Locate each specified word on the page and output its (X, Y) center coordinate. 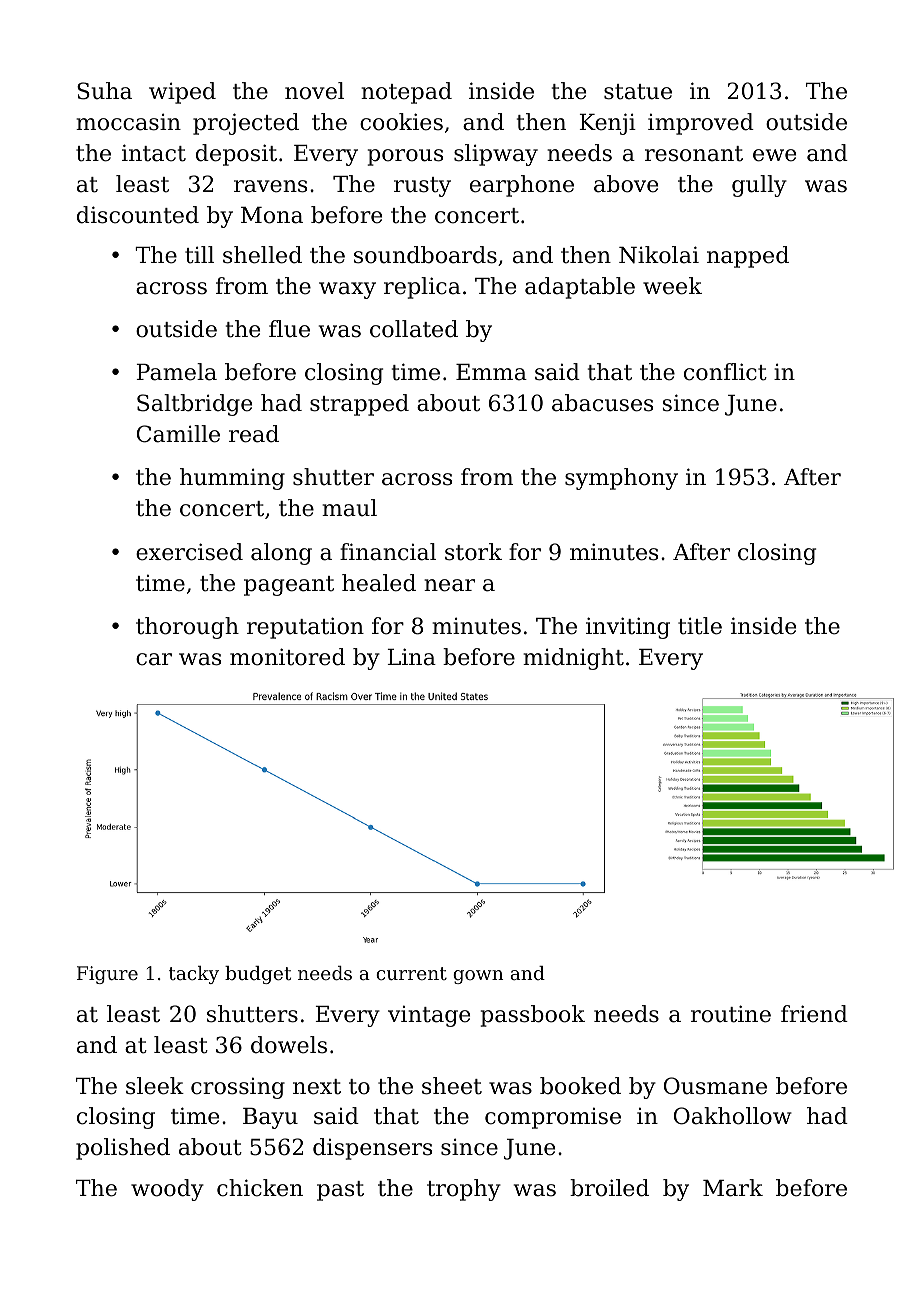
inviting (628, 628)
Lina (411, 657)
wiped (182, 93)
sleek (155, 1086)
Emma (491, 372)
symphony (621, 479)
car (154, 659)
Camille (178, 434)
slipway (496, 155)
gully (759, 186)
